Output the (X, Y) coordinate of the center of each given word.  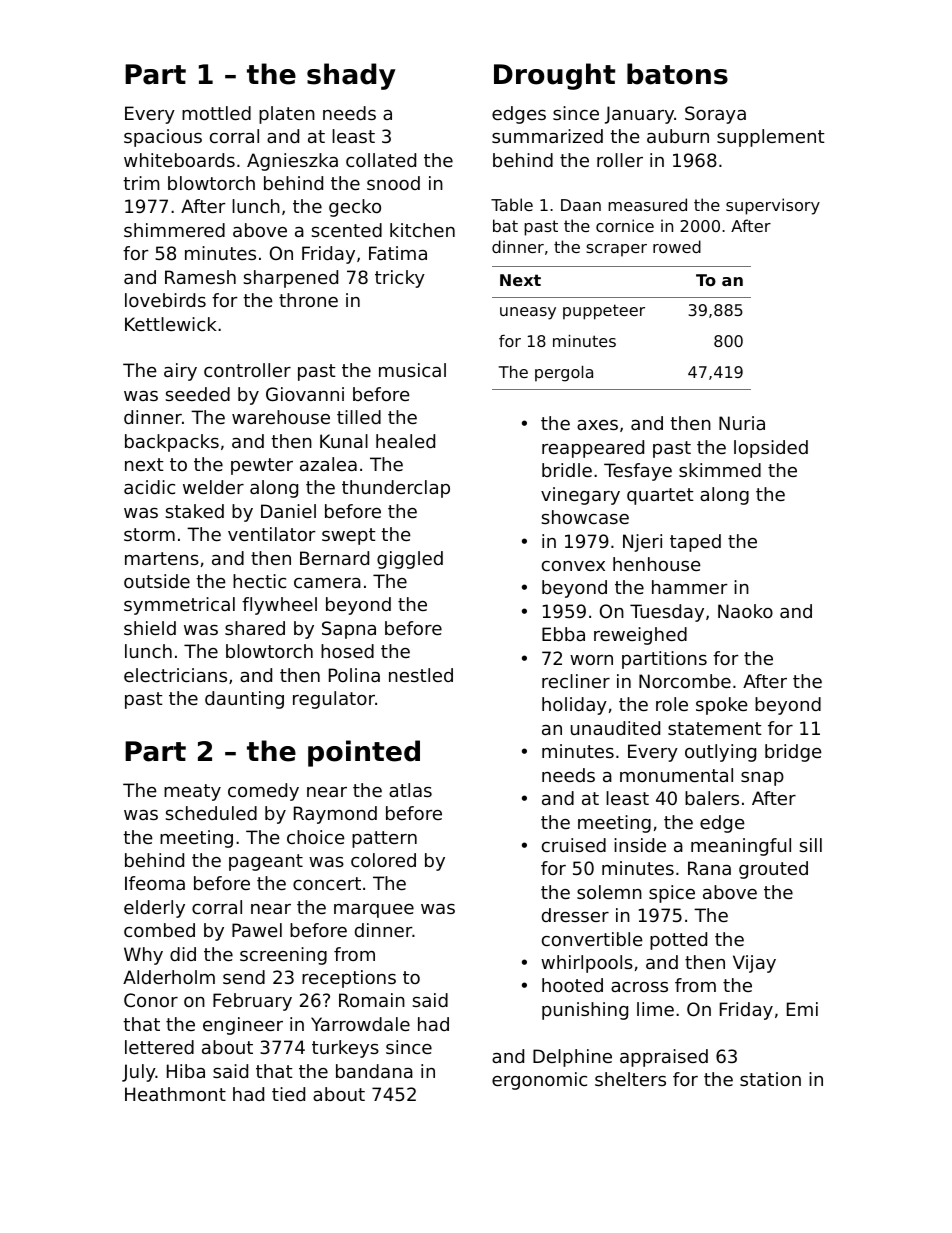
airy (180, 372)
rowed (677, 246)
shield (150, 628)
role (672, 704)
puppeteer (604, 312)
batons (677, 74)
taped (695, 543)
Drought (554, 76)
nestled (421, 675)
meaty (192, 792)
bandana (374, 1071)
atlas (410, 790)
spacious (163, 138)
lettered (159, 1047)
